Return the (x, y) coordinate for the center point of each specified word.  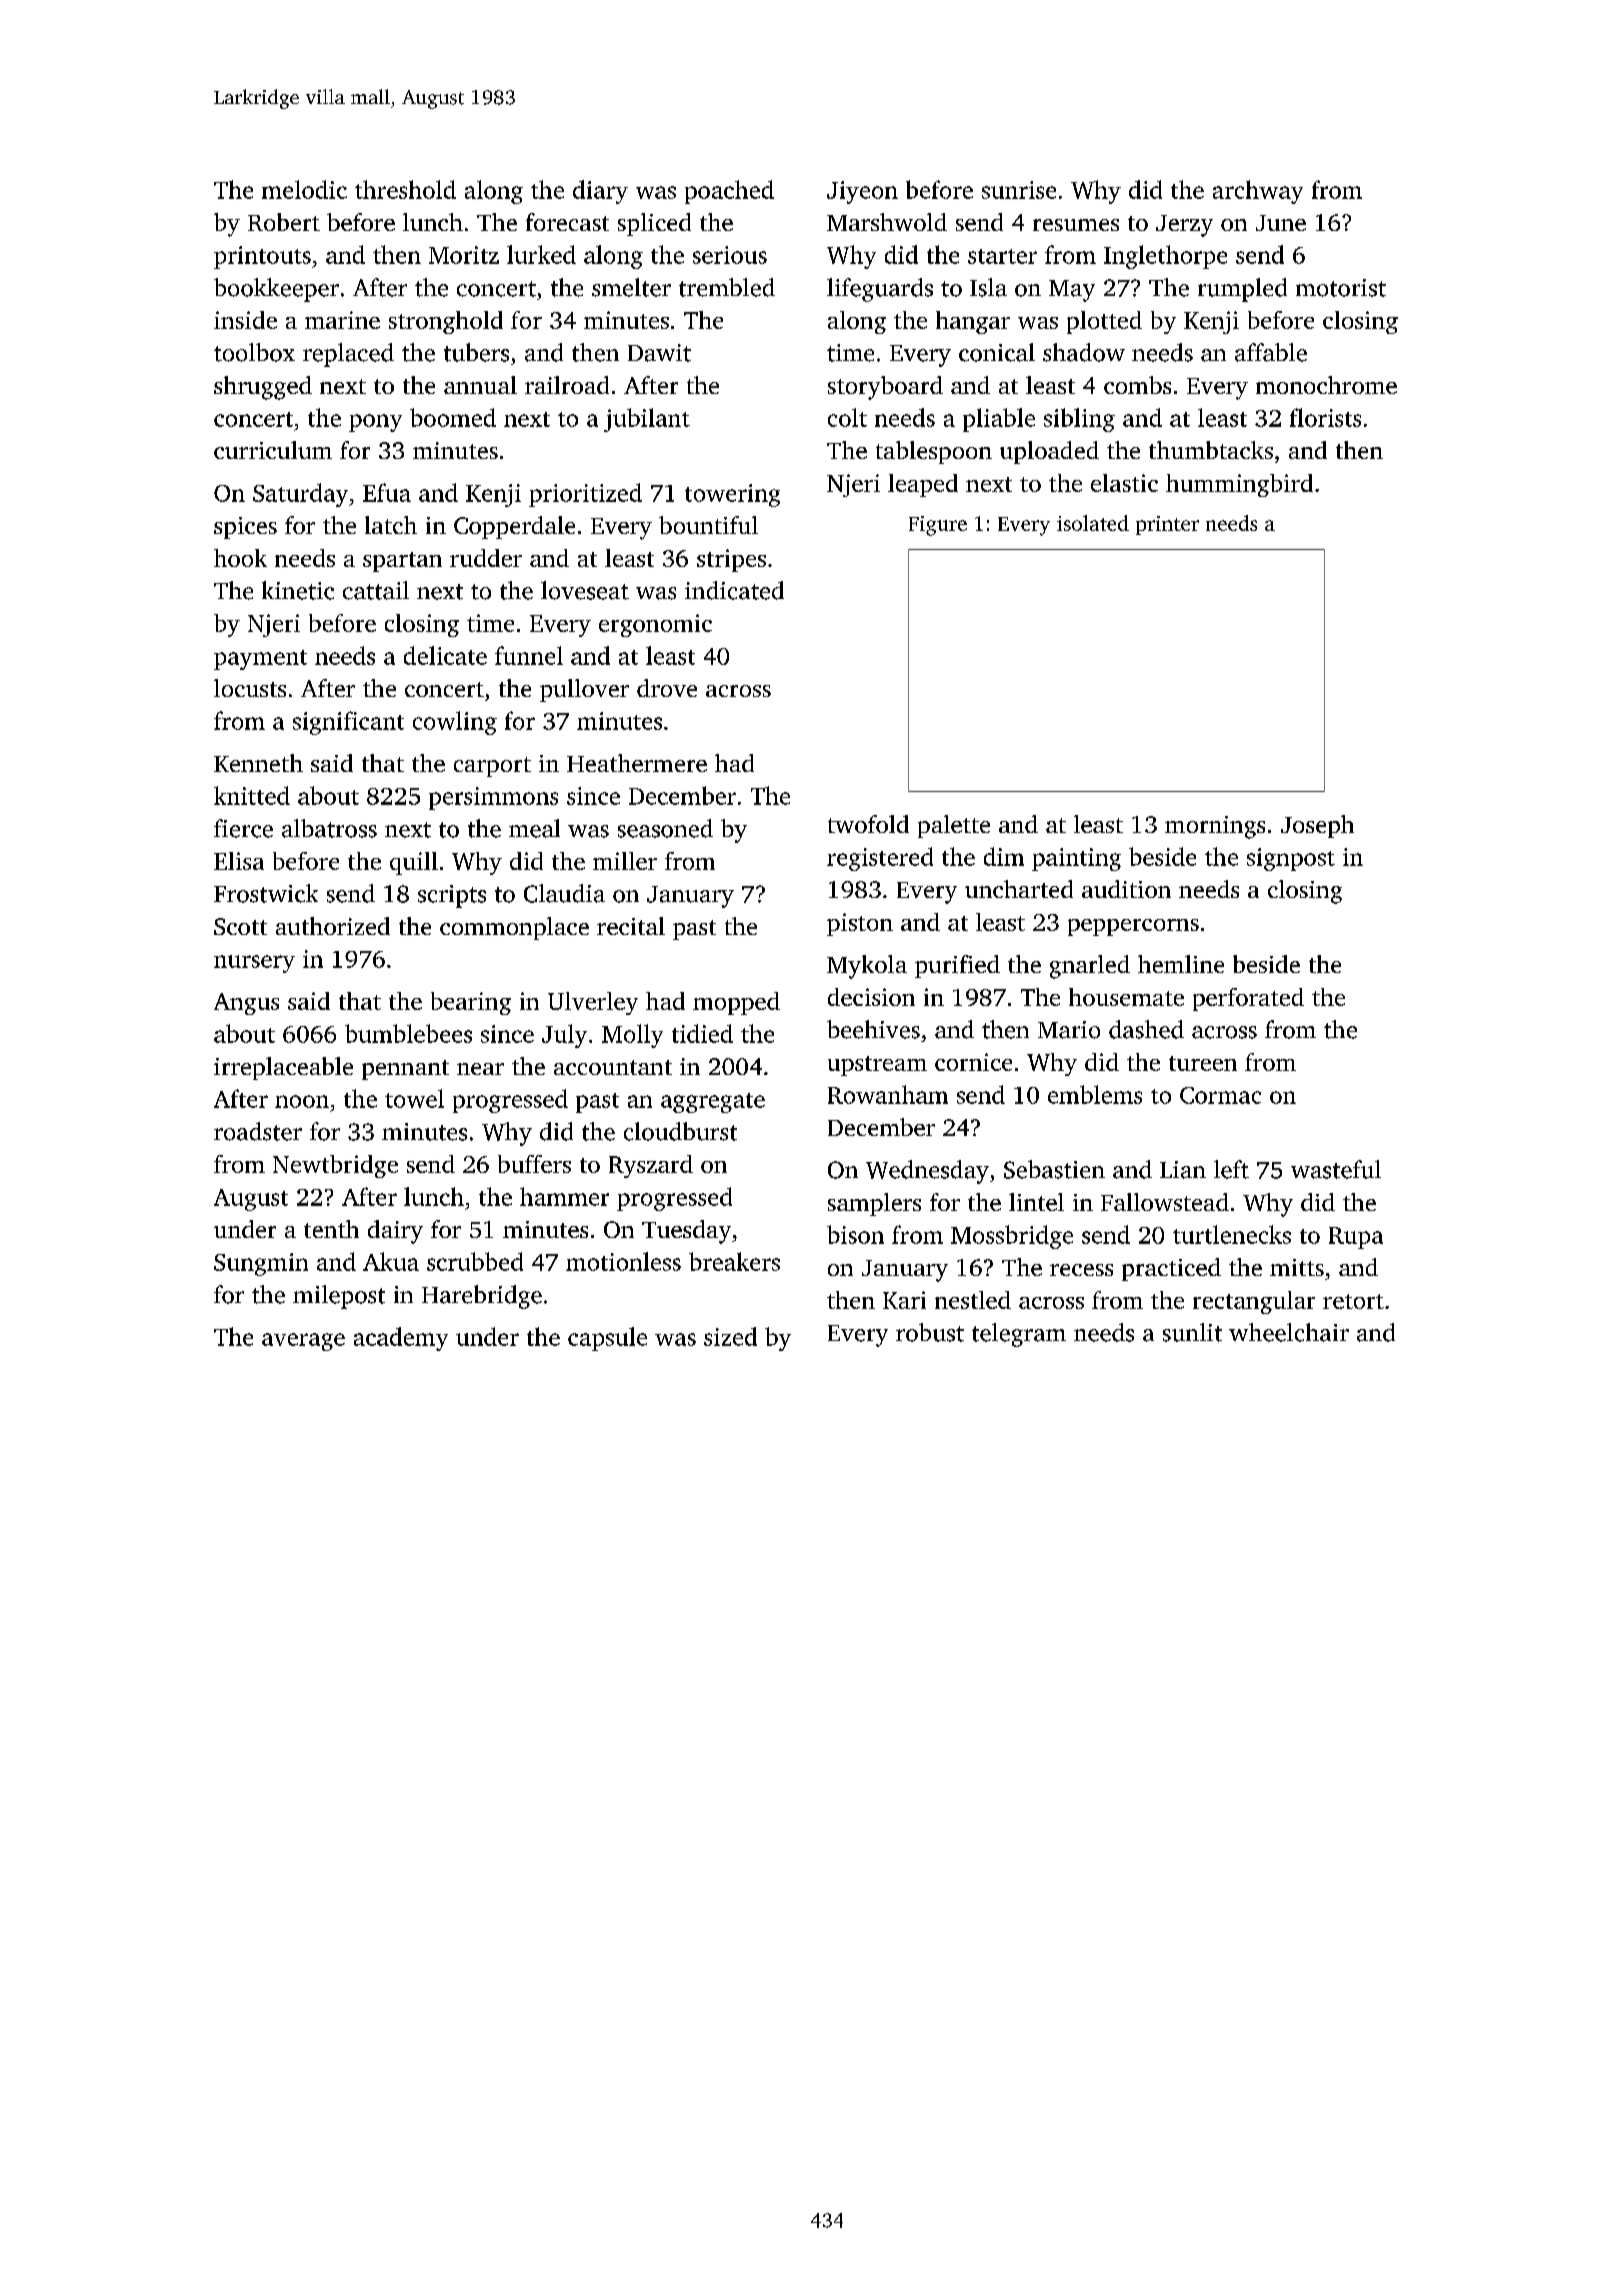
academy (401, 1339)
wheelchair (1289, 1332)
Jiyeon (862, 192)
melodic (304, 189)
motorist (1341, 288)
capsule (607, 1339)
